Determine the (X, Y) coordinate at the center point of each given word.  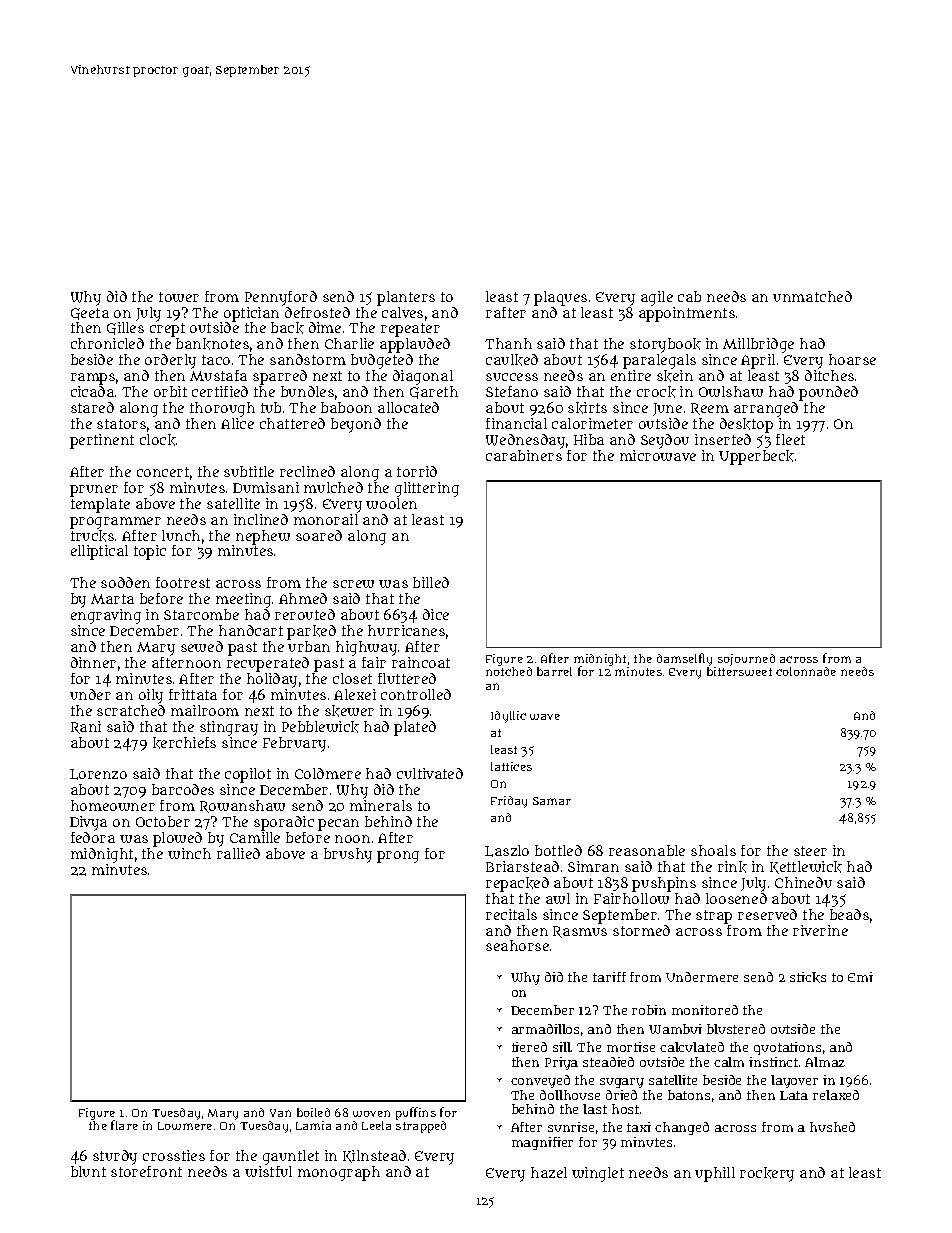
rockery (767, 1174)
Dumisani (266, 487)
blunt (88, 1171)
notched (509, 671)
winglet (598, 1174)
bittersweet (739, 671)
